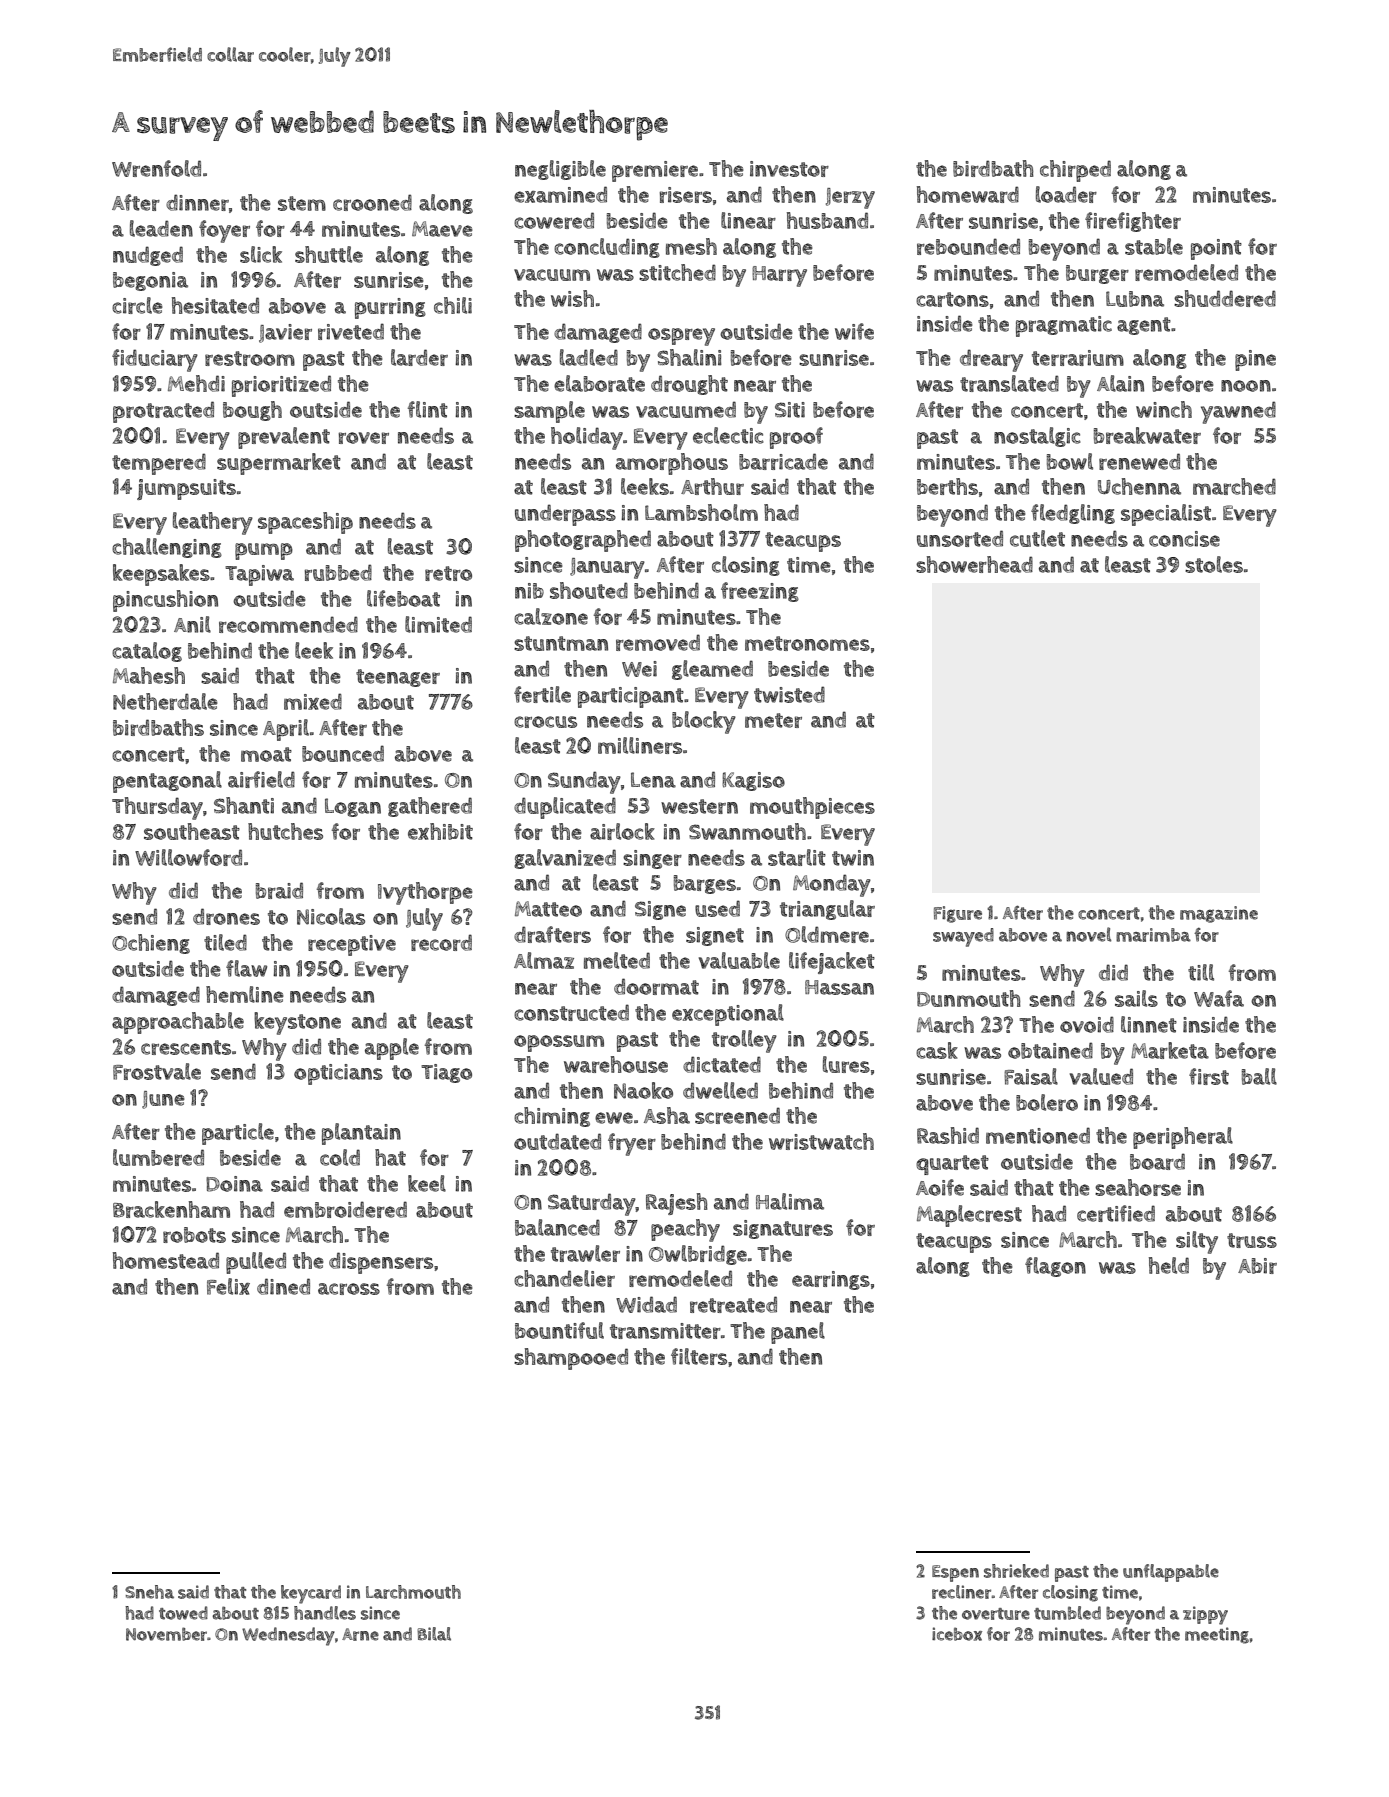 The width and height of the screenshot is (1389, 1797). I want to click on Rashid, so click(948, 1135).
